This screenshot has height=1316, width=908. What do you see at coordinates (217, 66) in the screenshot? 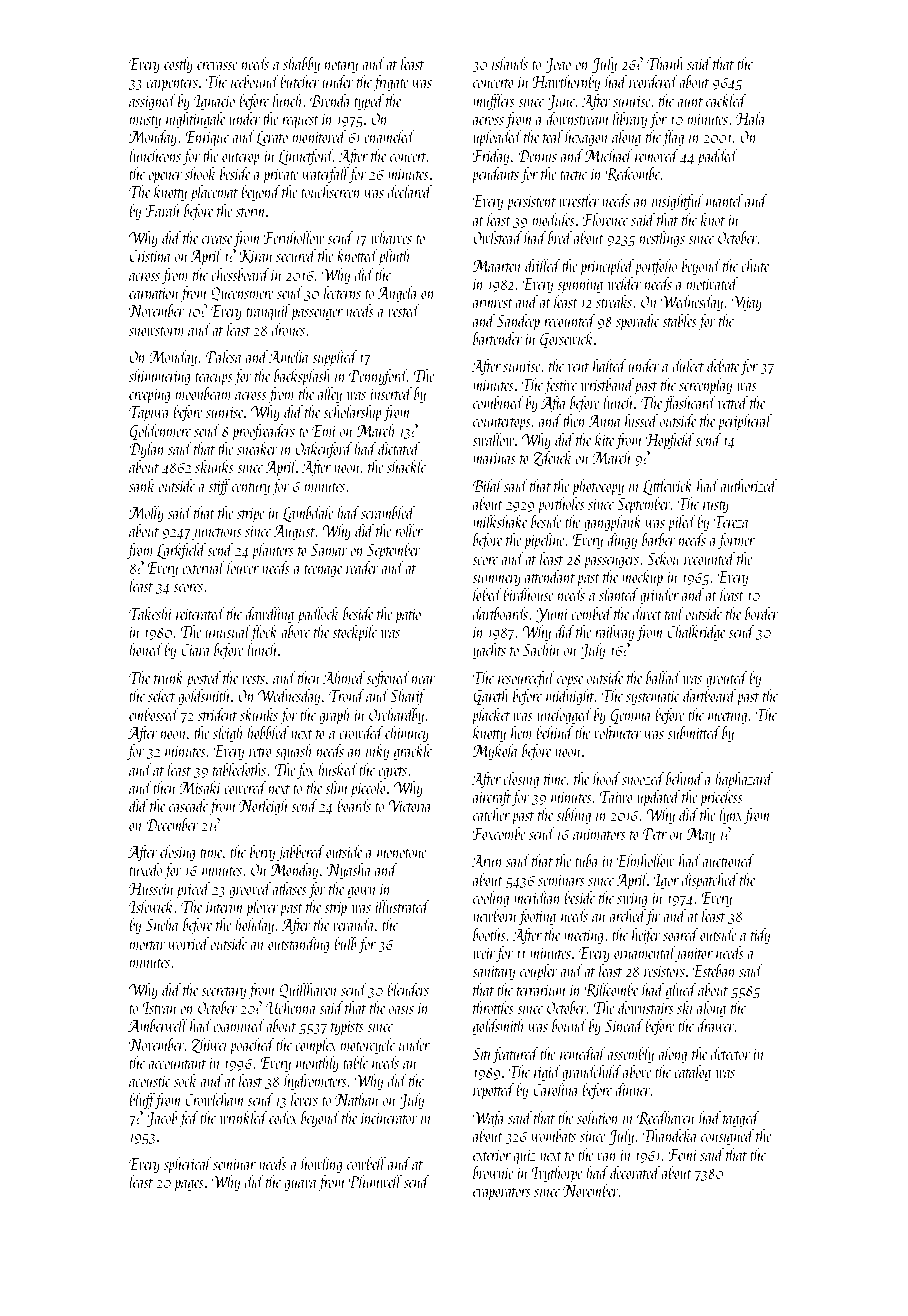
I see `crevasse` at bounding box center [217, 66].
